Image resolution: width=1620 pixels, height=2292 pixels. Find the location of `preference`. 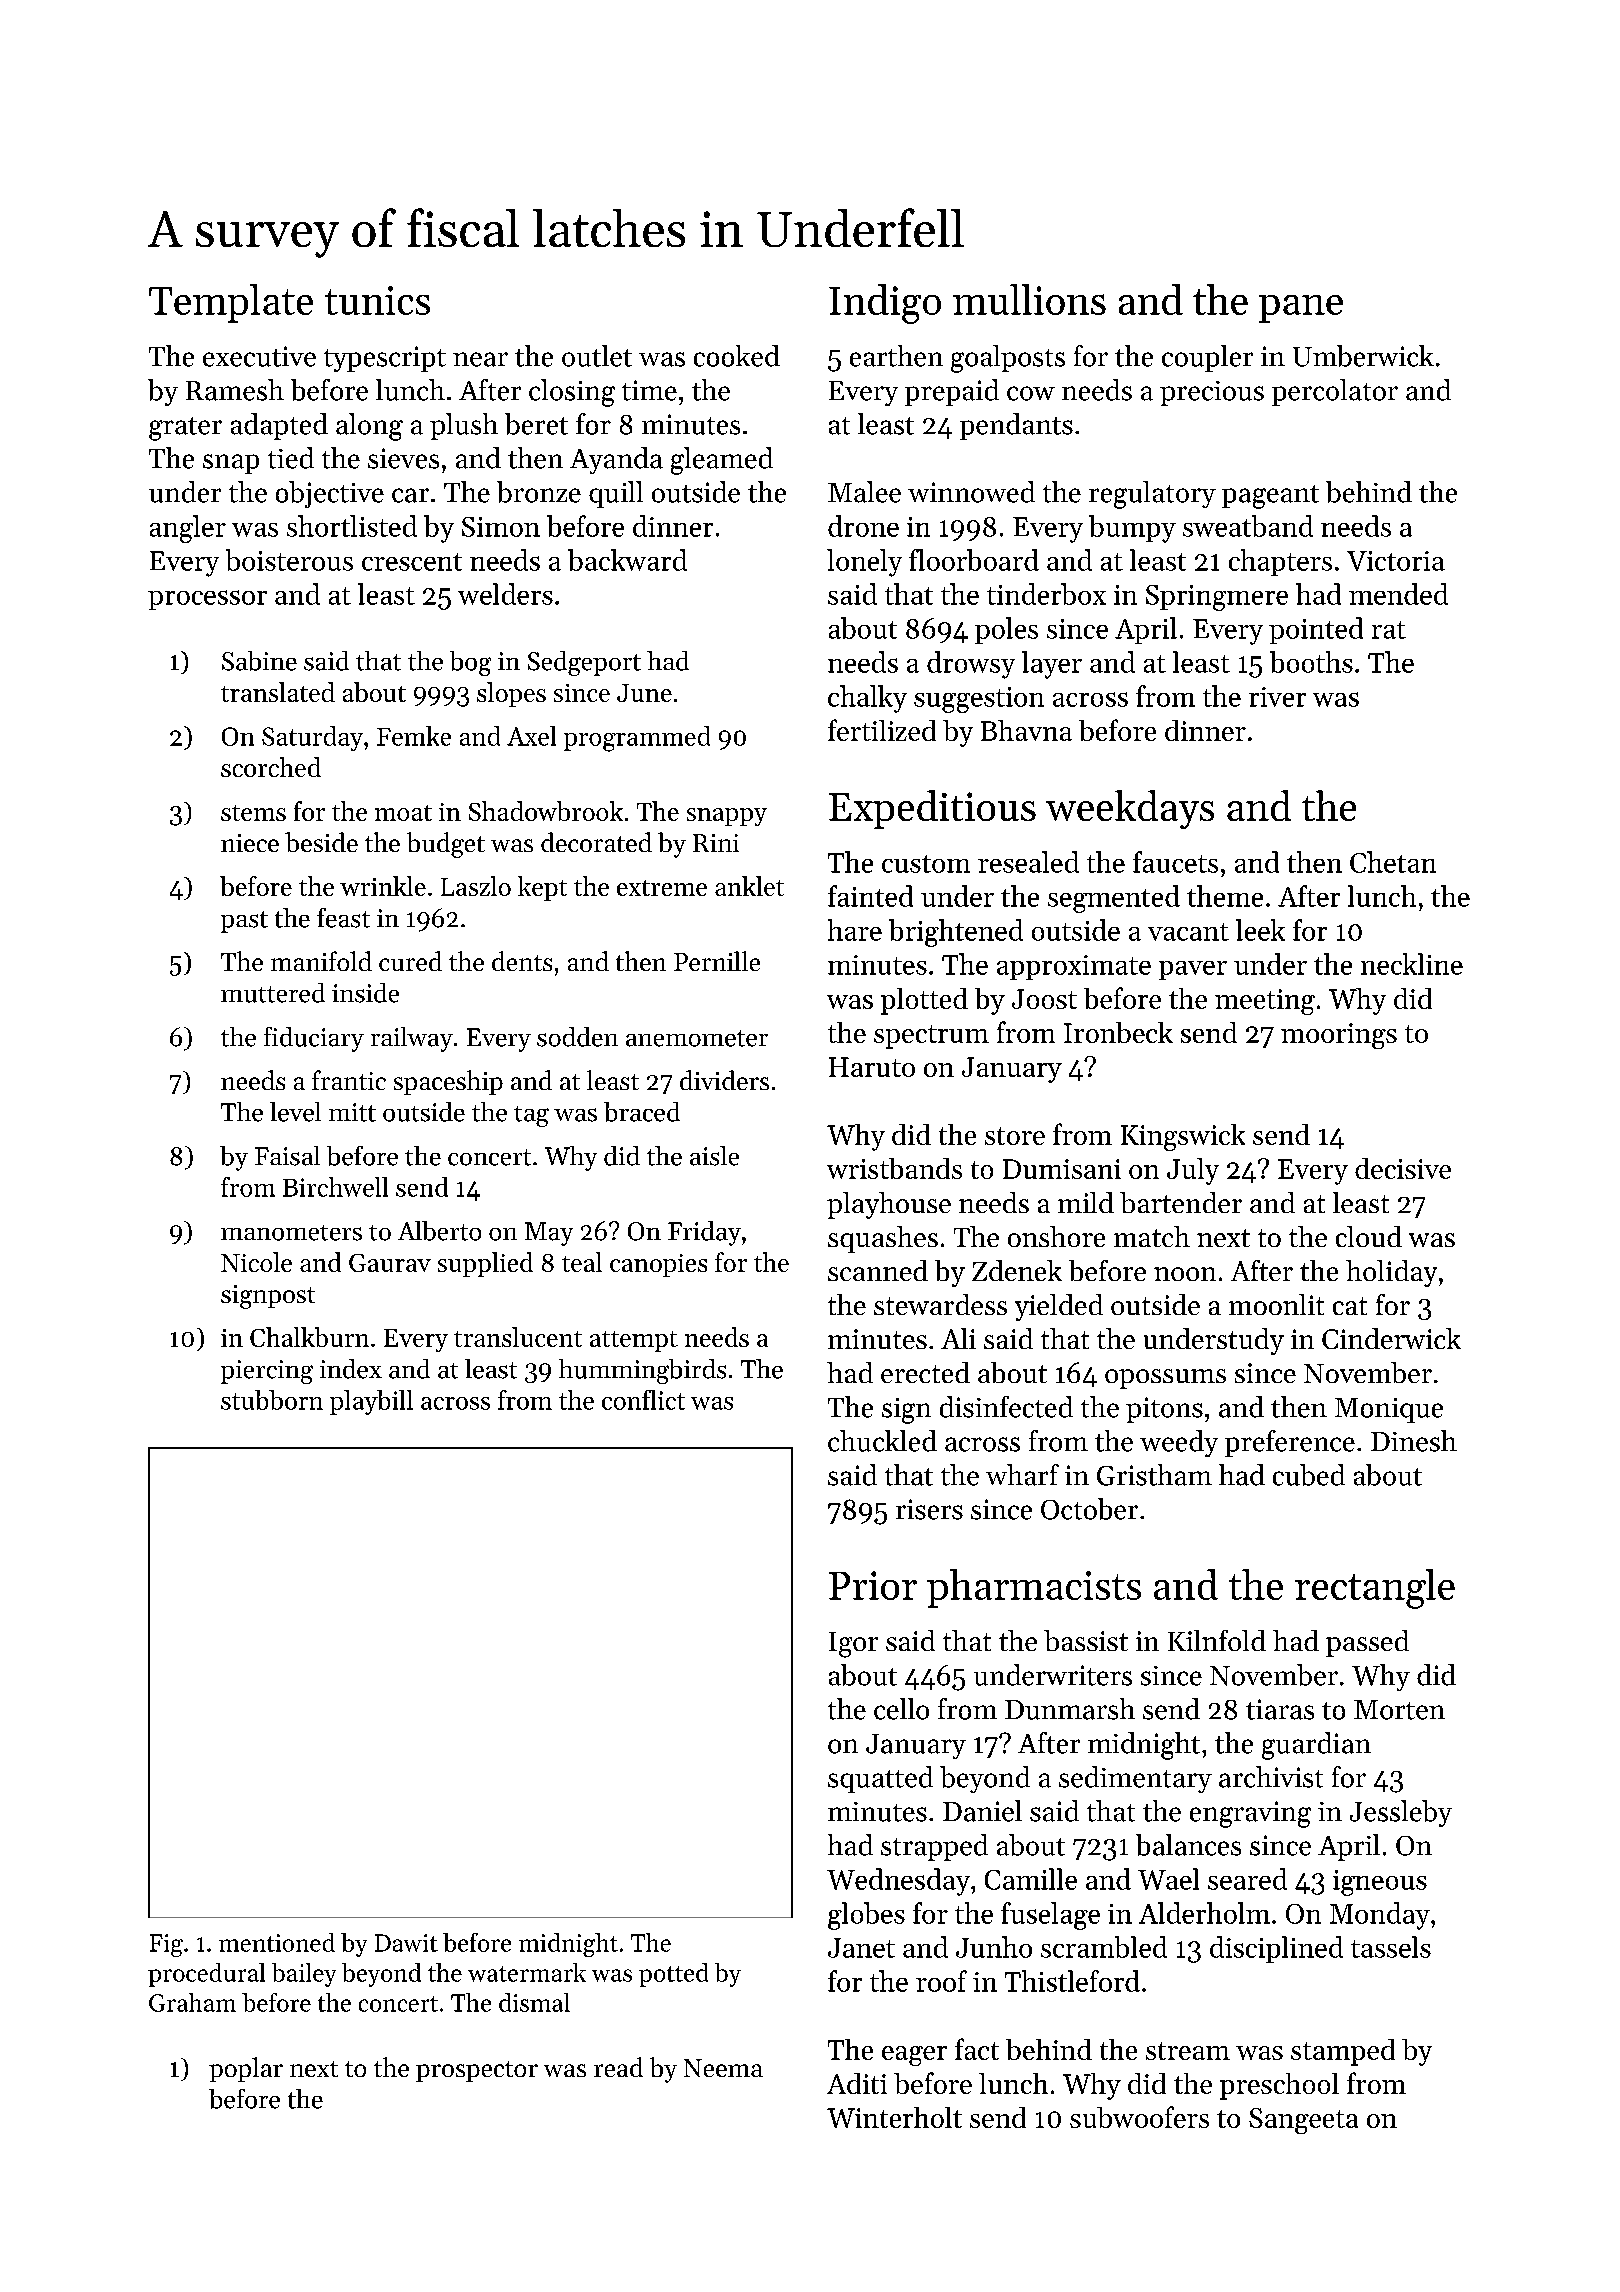

preference is located at coordinates (1290, 1443).
